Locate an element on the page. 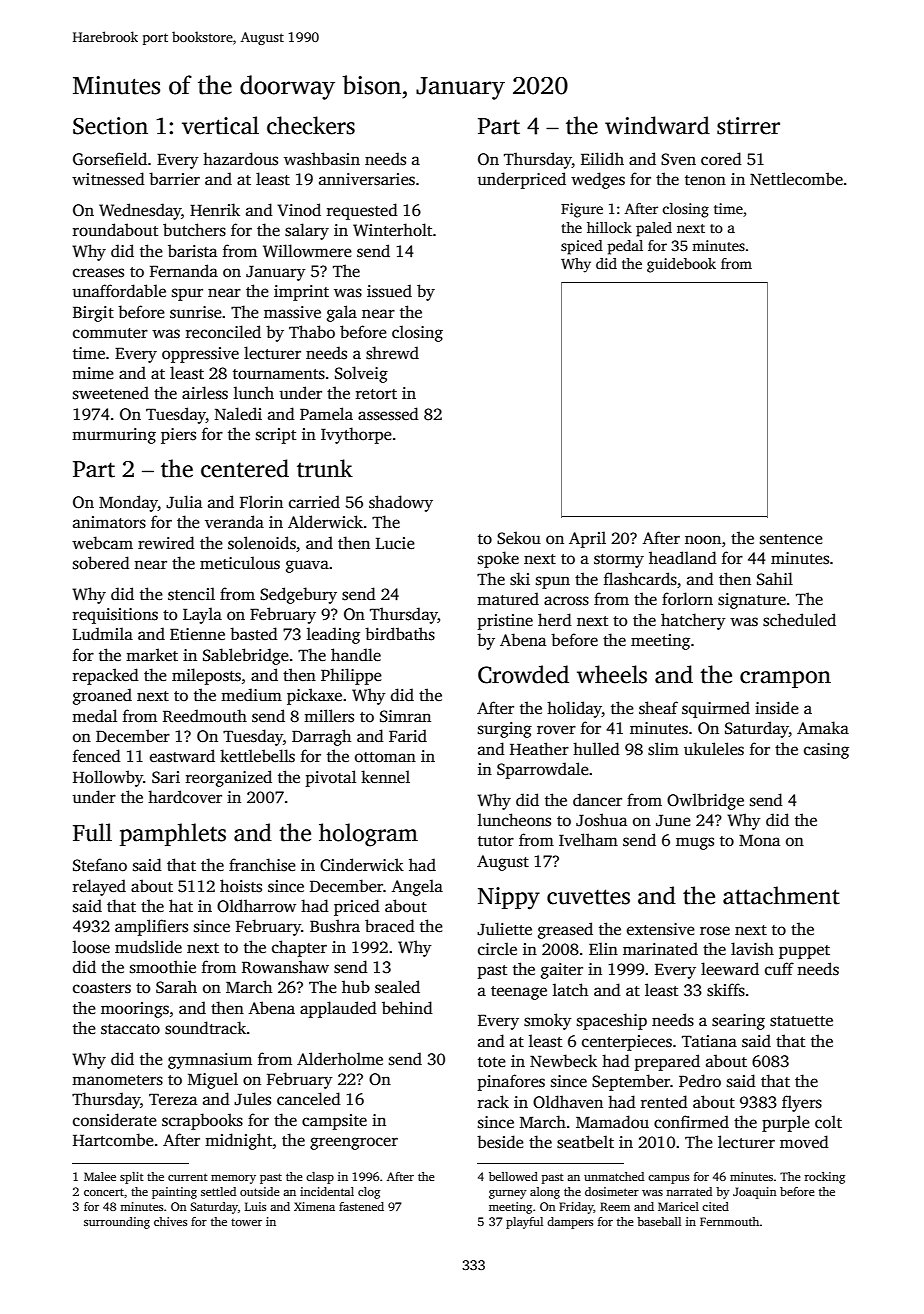 The width and height of the image is (924, 1314). Tatiana is located at coordinates (709, 1041).
